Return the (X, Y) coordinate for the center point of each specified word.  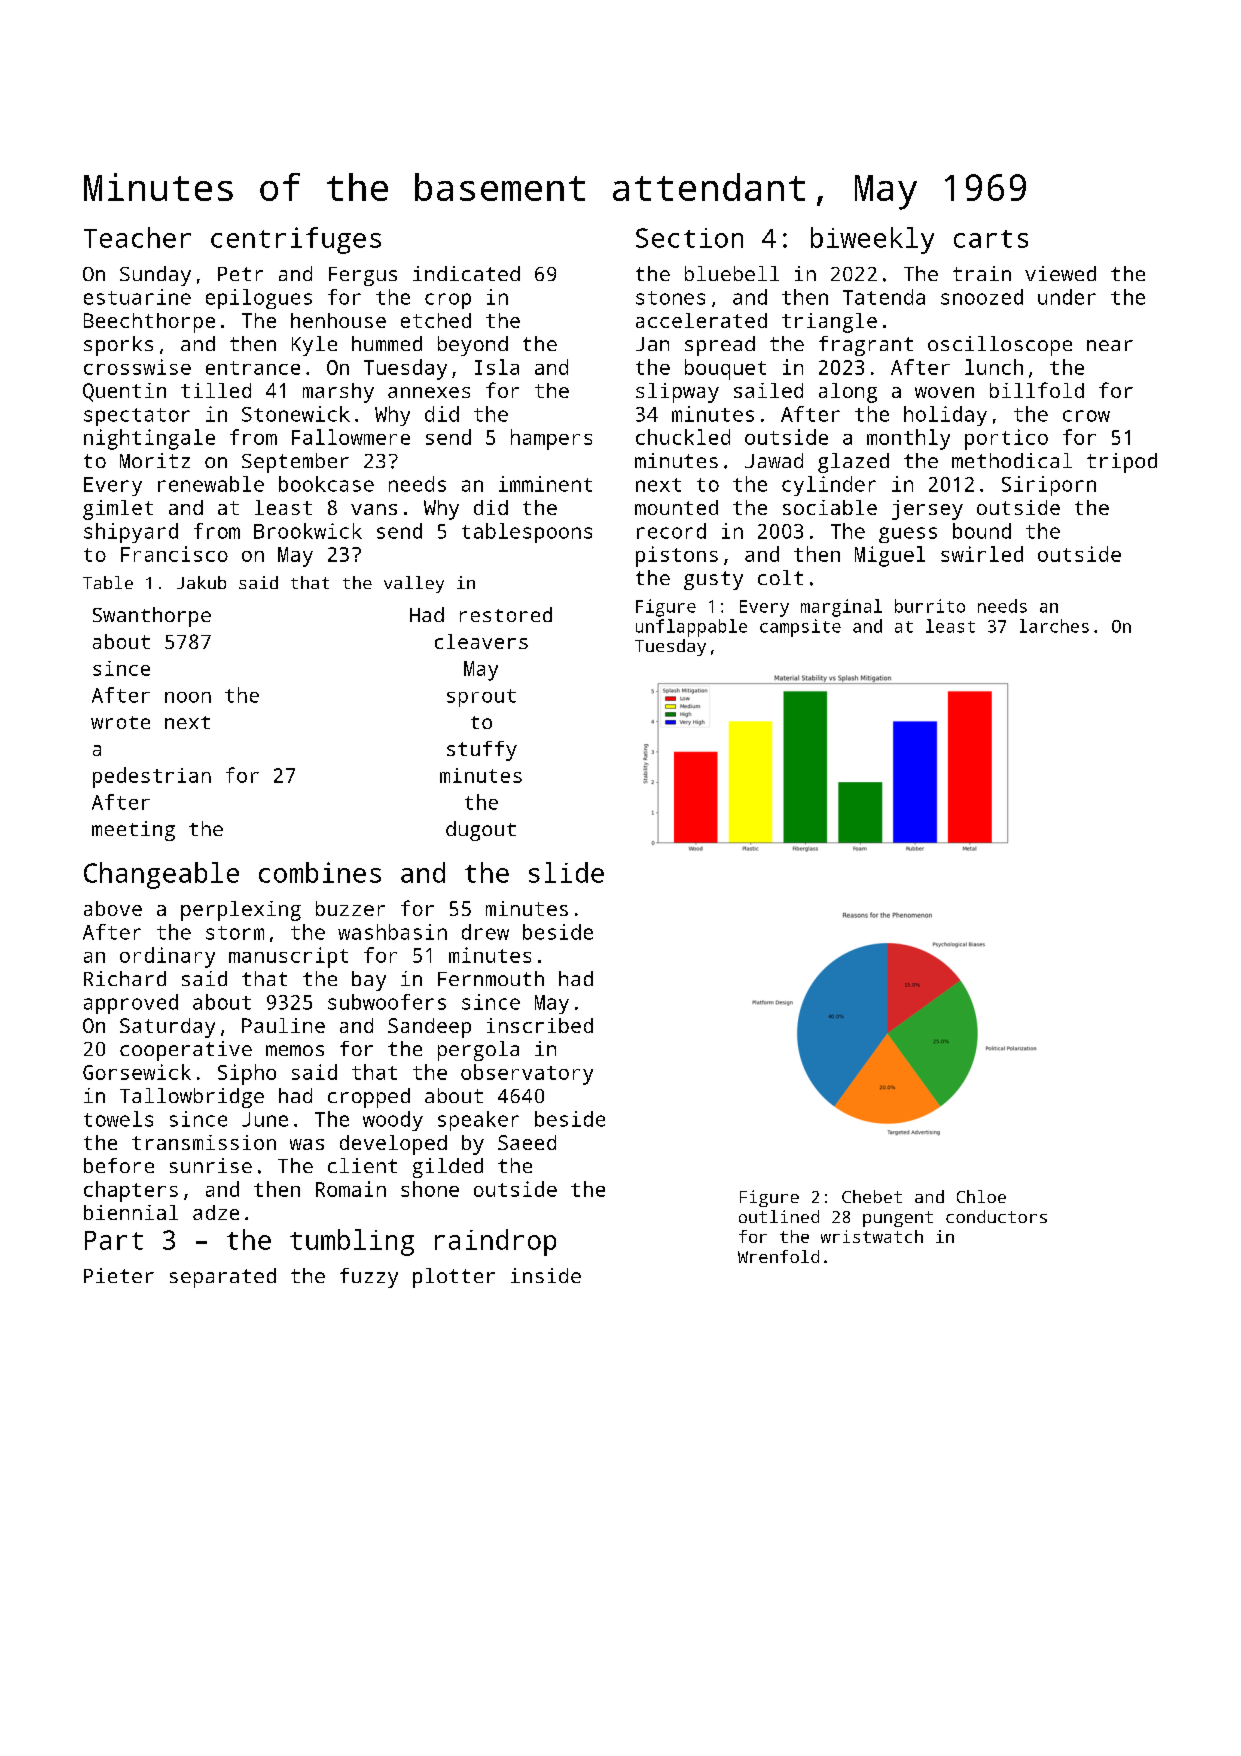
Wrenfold (778, 1256)
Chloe (981, 1196)
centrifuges (296, 240)
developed (393, 1145)
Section (689, 238)
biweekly (872, 240)
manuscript (288, 957)
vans (374, 509)
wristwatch (872, 1236)
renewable (211, 484)
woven (944, 392)
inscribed (540, 1025)
